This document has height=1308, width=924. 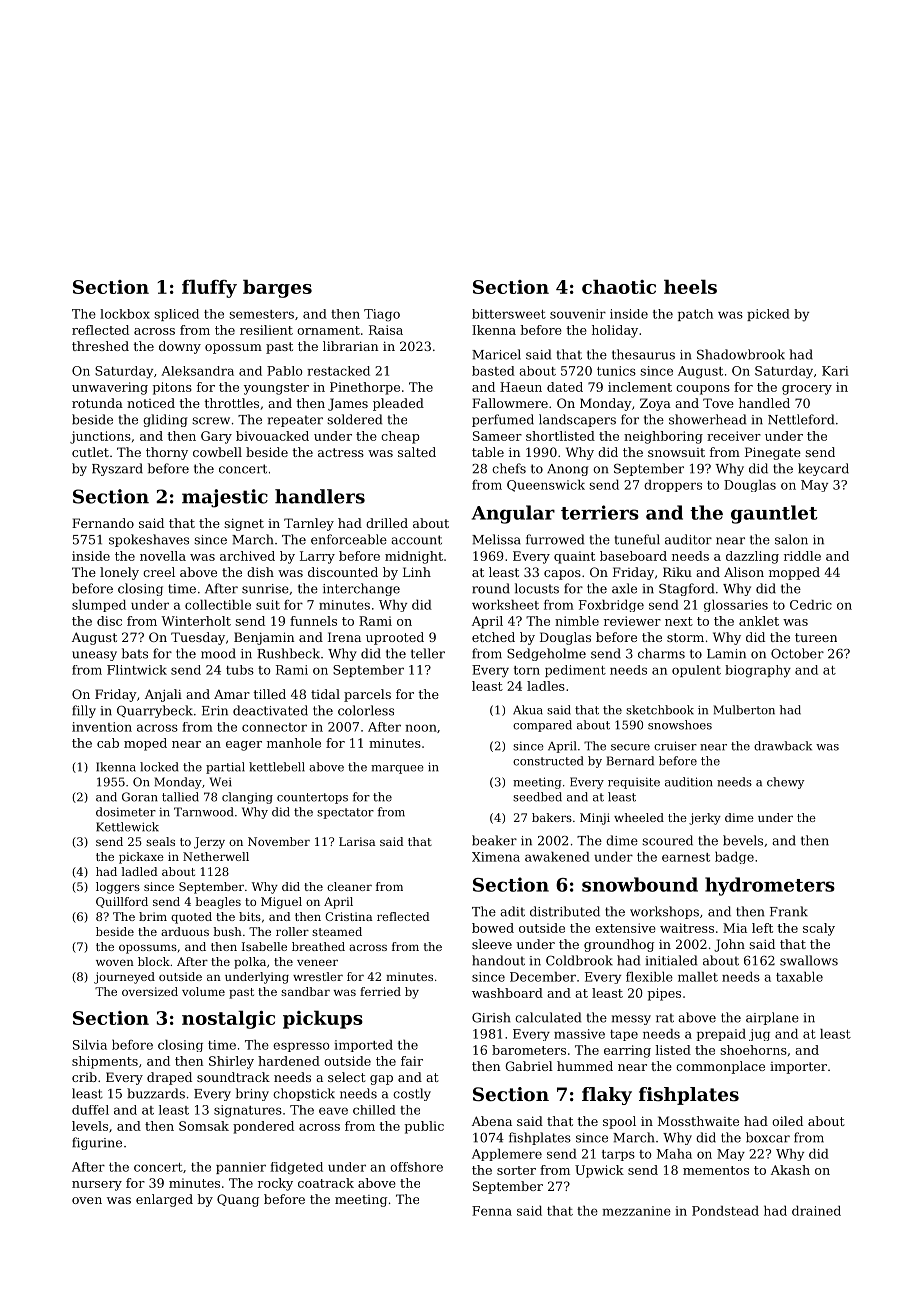 I want to click on worksheet, so click(x=505, y=605).
